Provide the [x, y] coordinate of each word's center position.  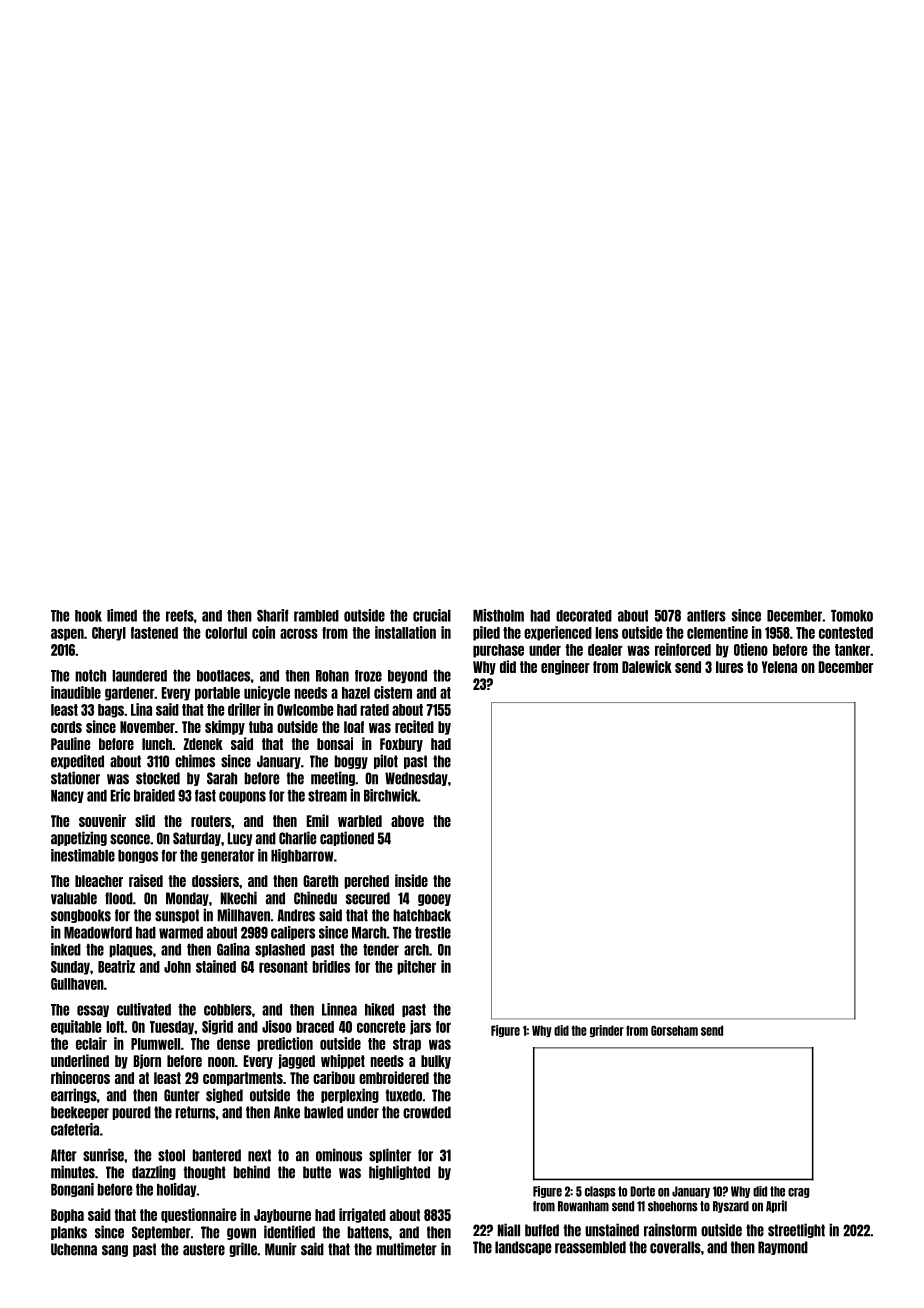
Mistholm [498, 615]
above [407, 821]
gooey [434, 900]
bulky [436, 1062]
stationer [75, 778]
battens [368, 1232]
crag [799, 1193]
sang [115, 1251]
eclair [91, 1043]
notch [90, 676]
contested [846, 633]
